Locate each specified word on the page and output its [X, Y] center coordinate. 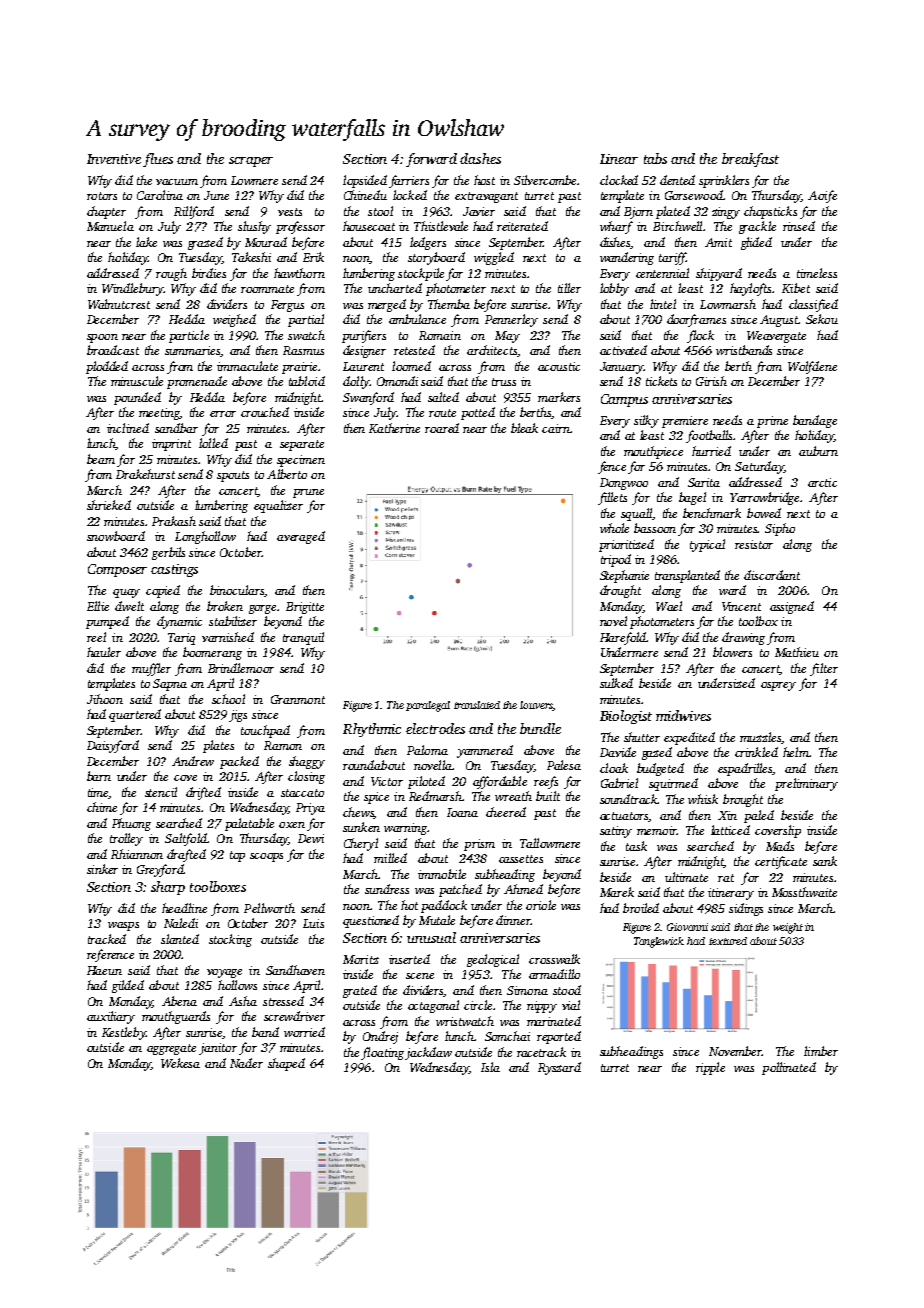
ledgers [428, 243]
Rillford [194, 212]
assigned [792, 607]
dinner [513, 920]
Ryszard [559, 1068]
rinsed [799, 226]
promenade [197, 382]
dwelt [129, 606]
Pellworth [269, 908]
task [636, 846]
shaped [286, 1064]
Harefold [623, 638]
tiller [569, 288]
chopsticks [770, 212]
